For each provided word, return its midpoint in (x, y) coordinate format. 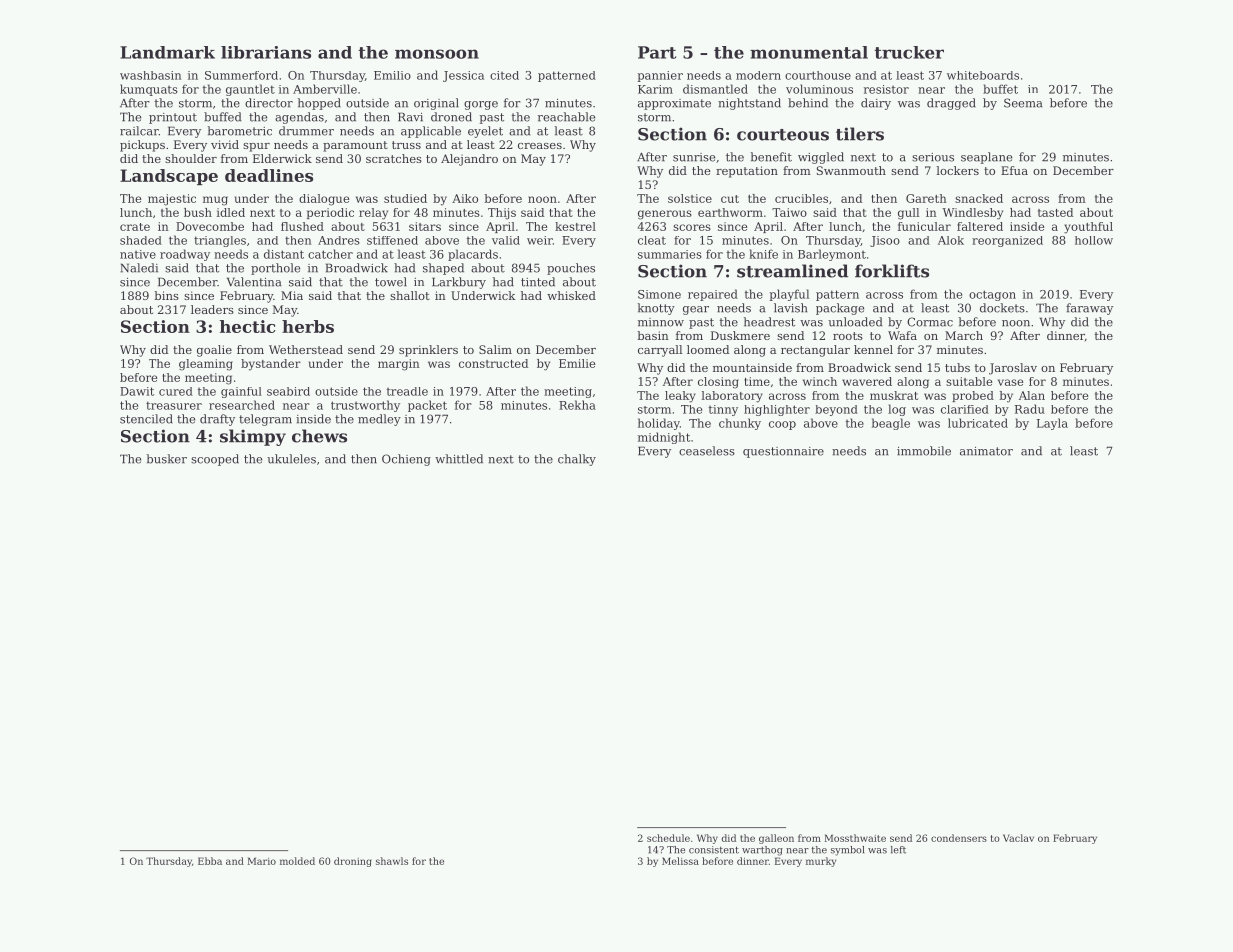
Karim (655, 89)
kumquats (149, 90)
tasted (1055, 212)
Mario (262, 861)
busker (167, 459)
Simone (659, 294)
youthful (1088, 228)
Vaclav (1018, 838)
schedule (668, 838)
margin (399, 365)
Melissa (680, 861)
